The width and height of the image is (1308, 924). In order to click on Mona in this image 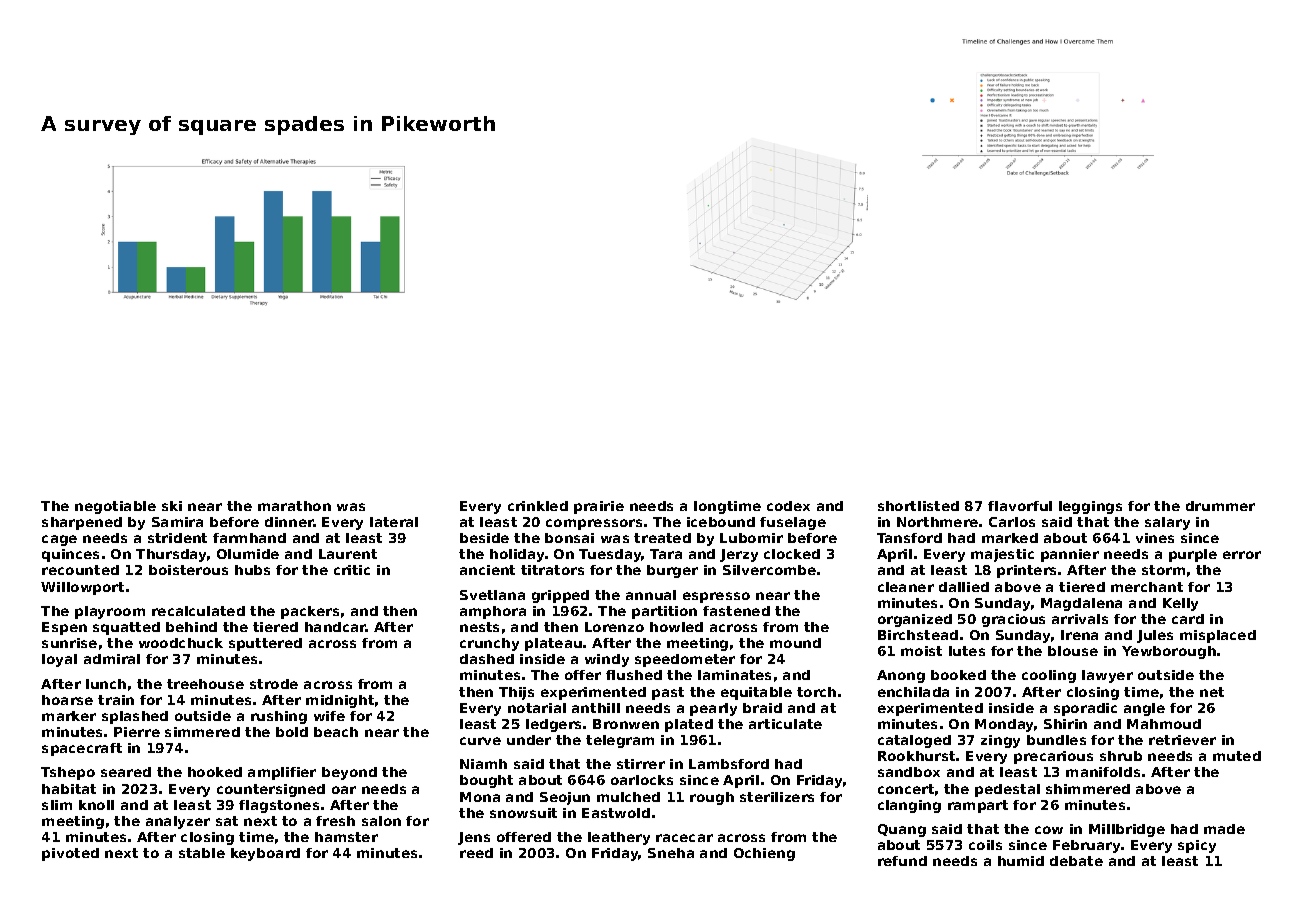, I will do `click(480, 797)`.
